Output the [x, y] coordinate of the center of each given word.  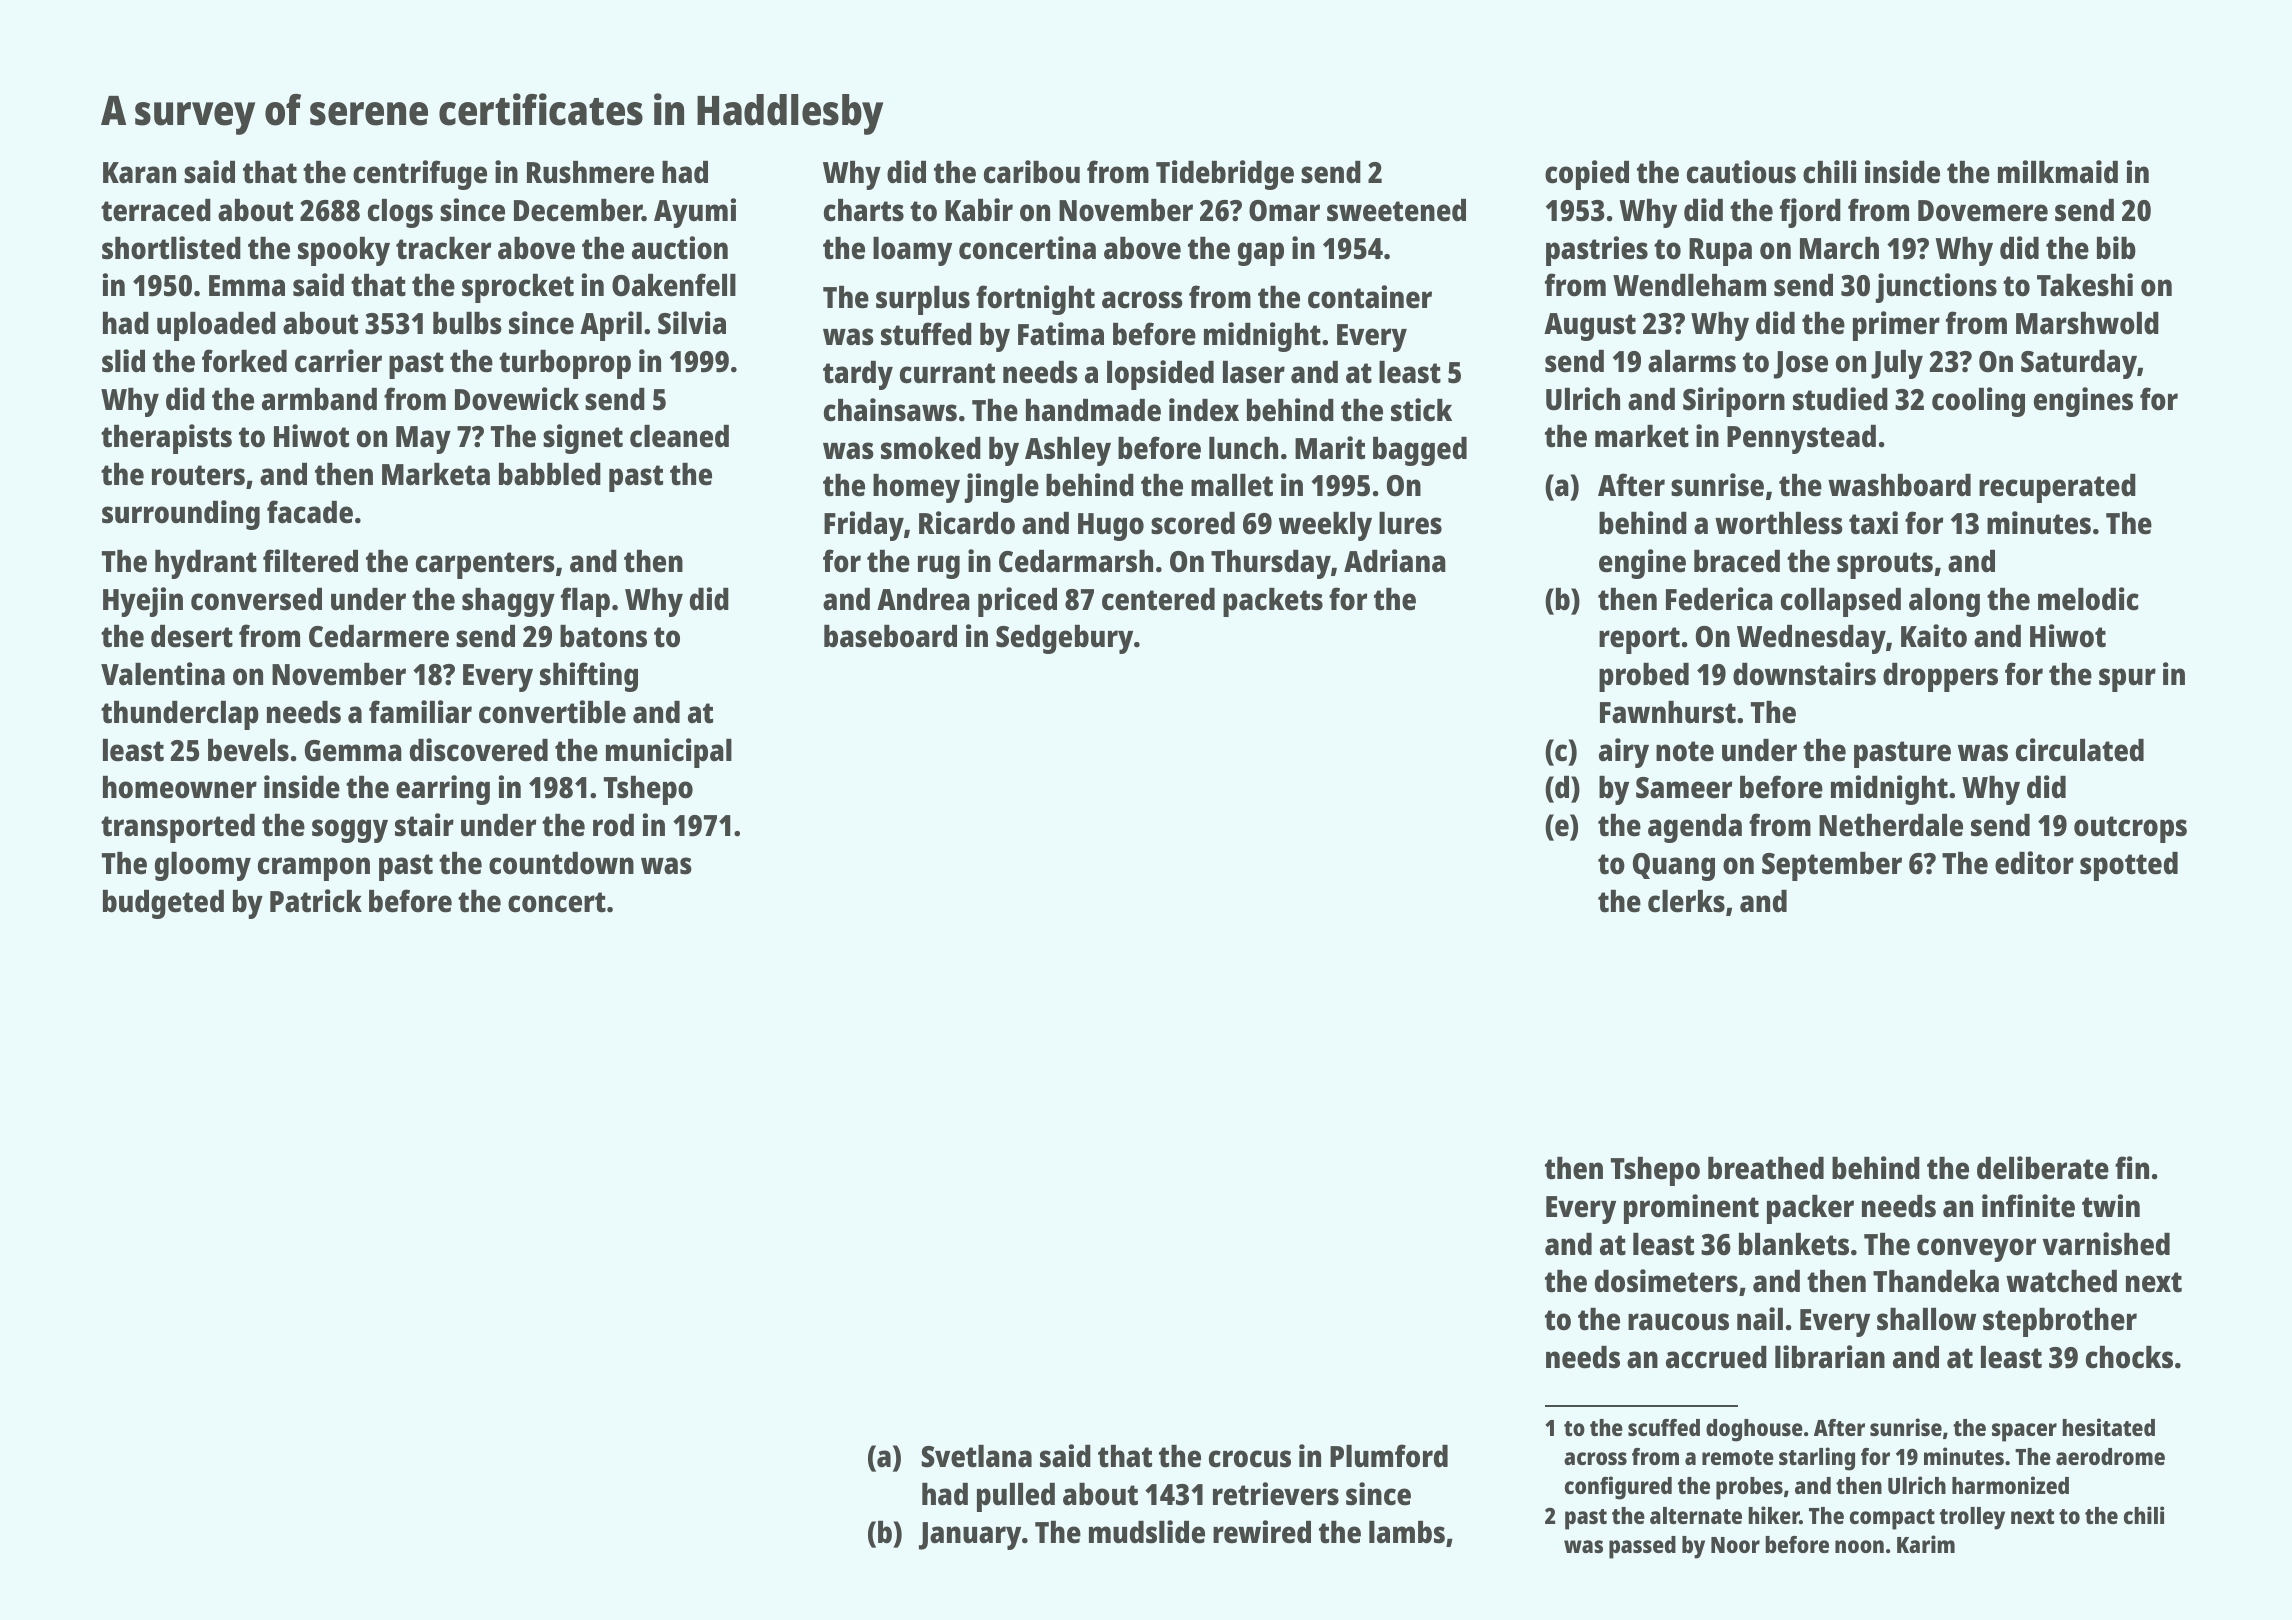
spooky [344, 251]
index [1204, 410]
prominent [1691, 1209]
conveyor [1976, 1250]
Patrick [316, 901]
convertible [552, 712]
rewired [1262, 1532]
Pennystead [1801, 439]
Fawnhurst [1668, 712]
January [970, 1536]
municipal [669, 753]
